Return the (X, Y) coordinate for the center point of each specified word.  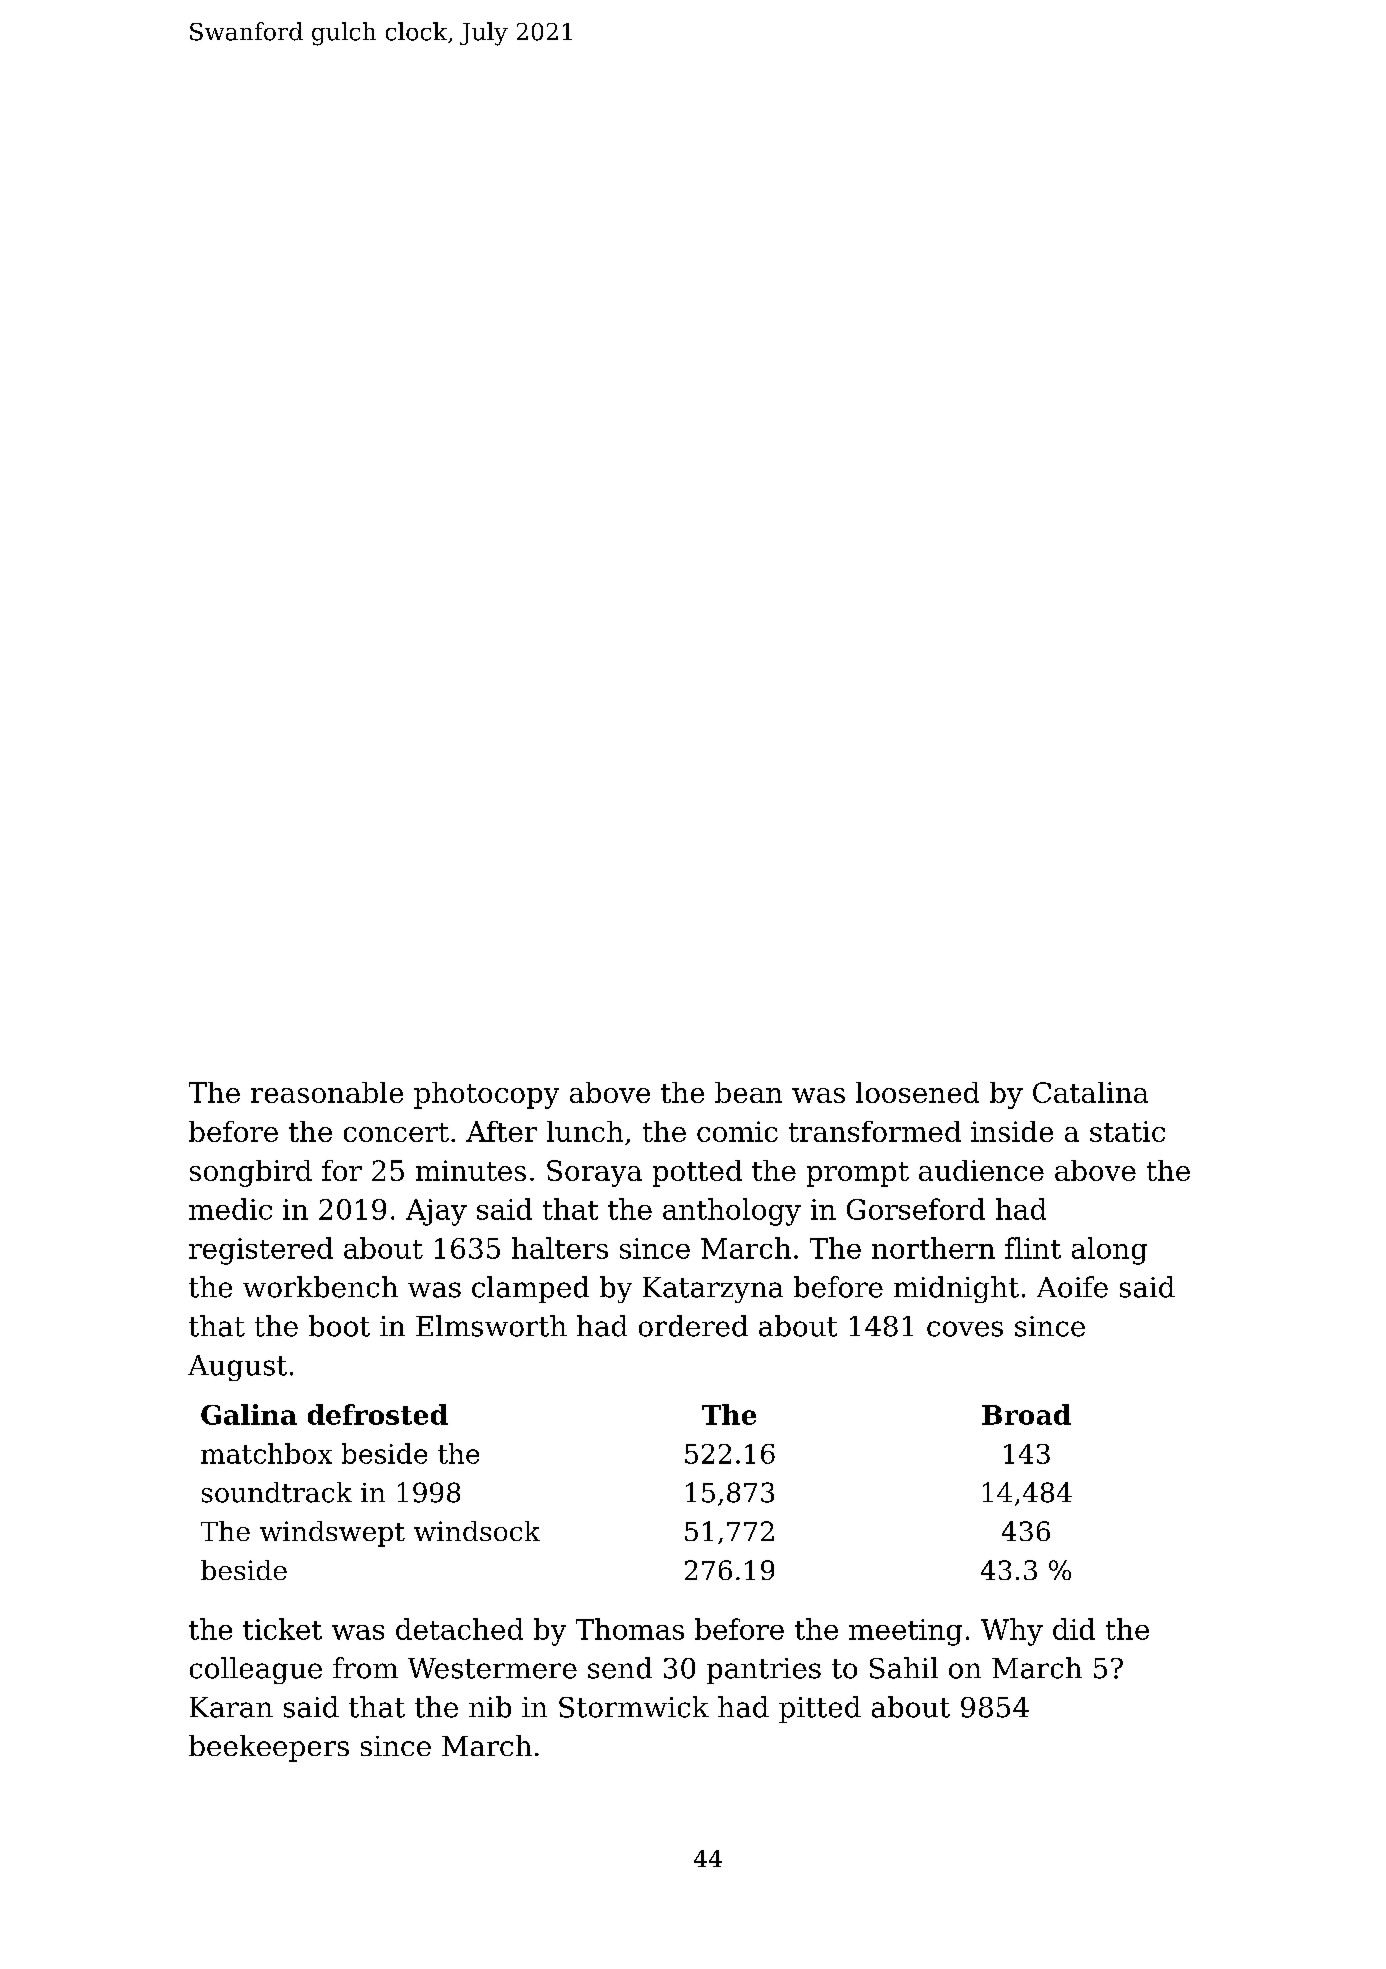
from (365, 1668)
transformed (875, 1131)
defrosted (378, 1414)
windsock (477, 1531)
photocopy (486, 1095)
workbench (320, 1287)
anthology (732, 1212)
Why (1012, 1632)
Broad (1026, 1414)
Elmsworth (491, 1326)
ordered (693, 1326)
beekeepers (269, 1748)
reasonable (327, 1092)
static (1127, 1131)
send (620, 1668)
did (1074, 1629)
